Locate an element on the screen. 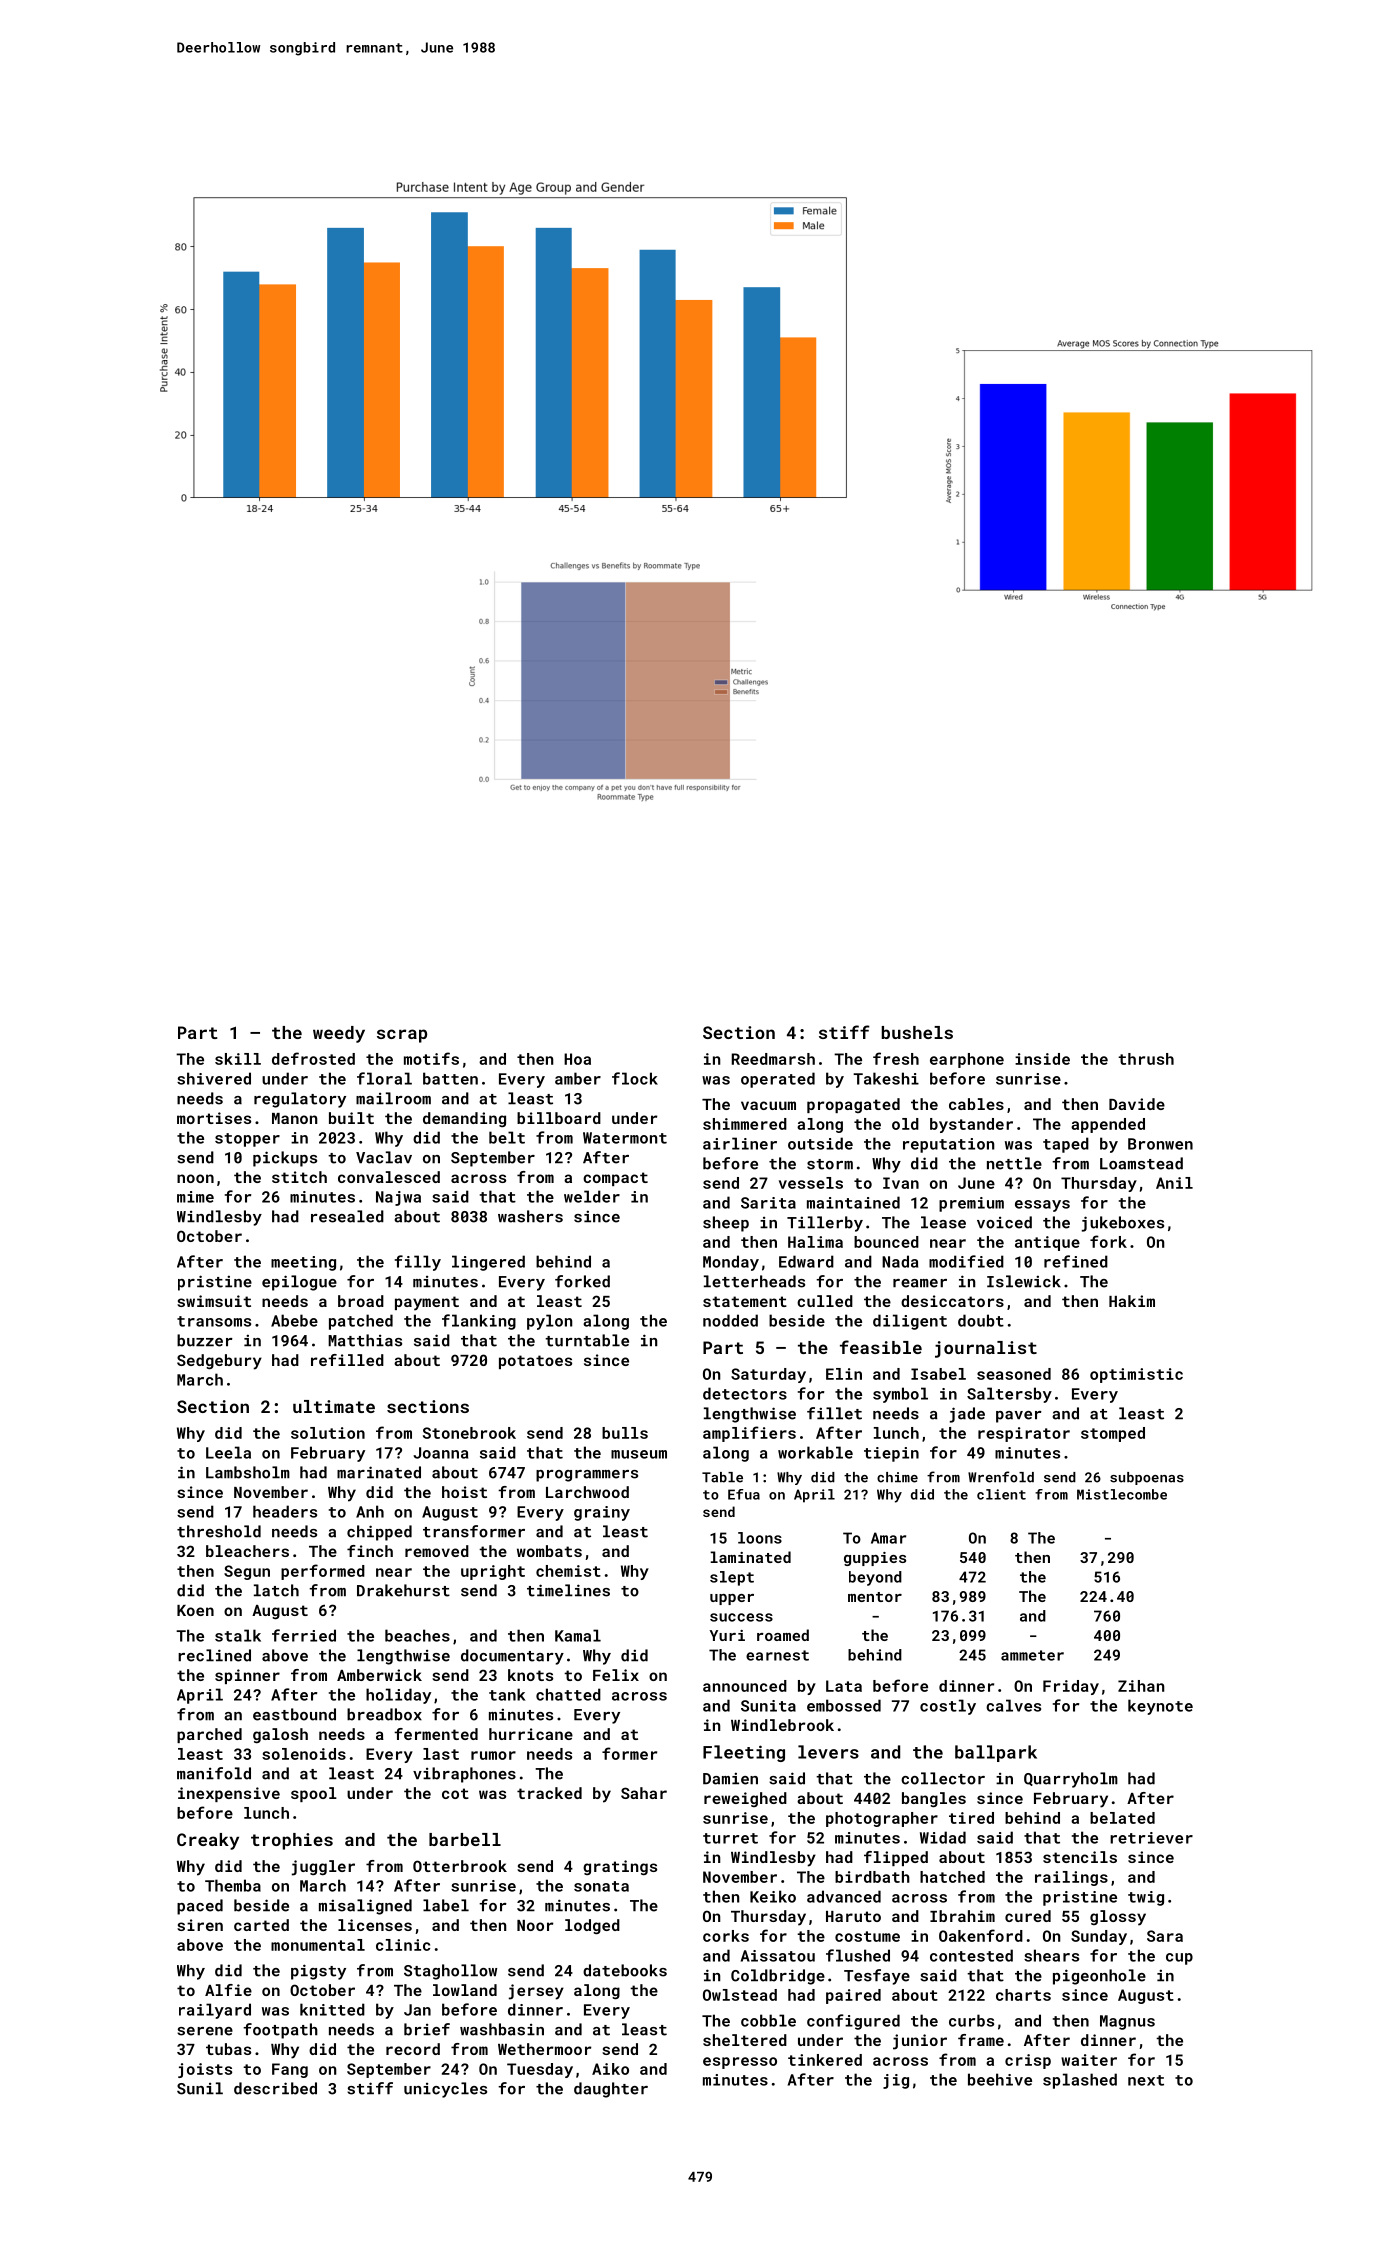 The width and height of the screenshot is (1376, 2267). belt is located at coordinates (507, 1137).
